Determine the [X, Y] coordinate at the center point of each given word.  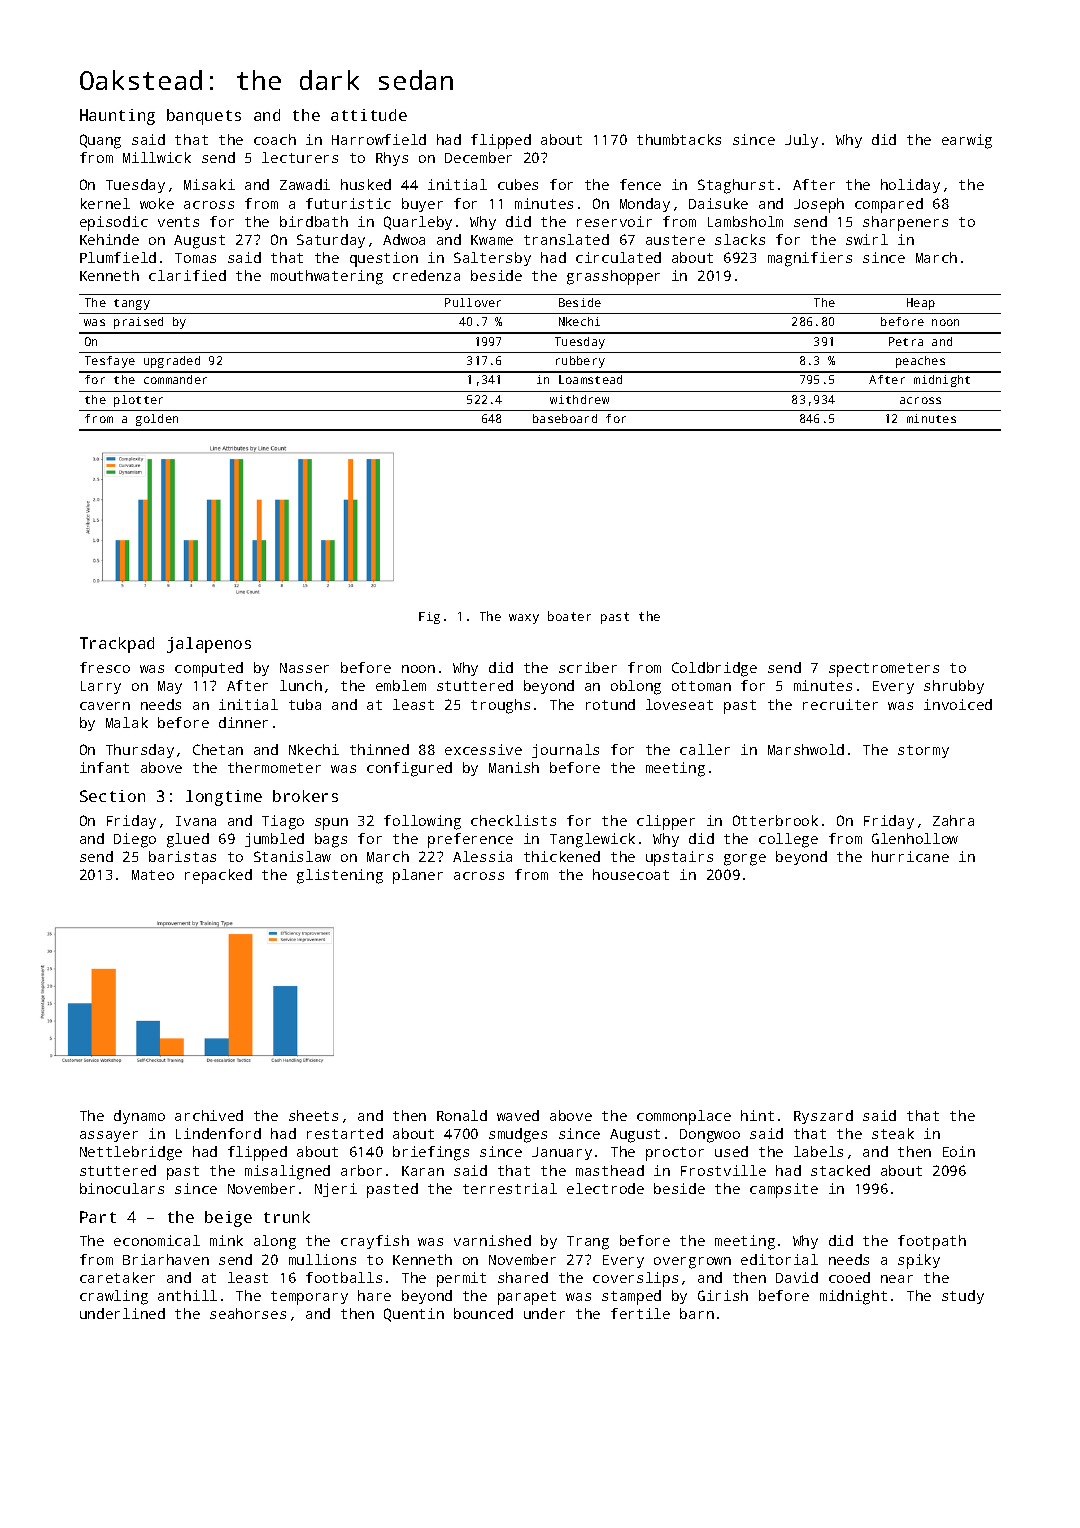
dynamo [139, 1117]
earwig [967, 141]
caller [705, 749]
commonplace [684, 1117]
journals [565, 751]
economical [157, 1240]
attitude [369, 115]
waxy [524, 619]
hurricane [910, 856]
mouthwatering [327, 277]
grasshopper [613, 277]
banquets [204, 117]
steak [893, 1133]
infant [104, 767]
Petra [906, 341]
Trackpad [117, 645]
